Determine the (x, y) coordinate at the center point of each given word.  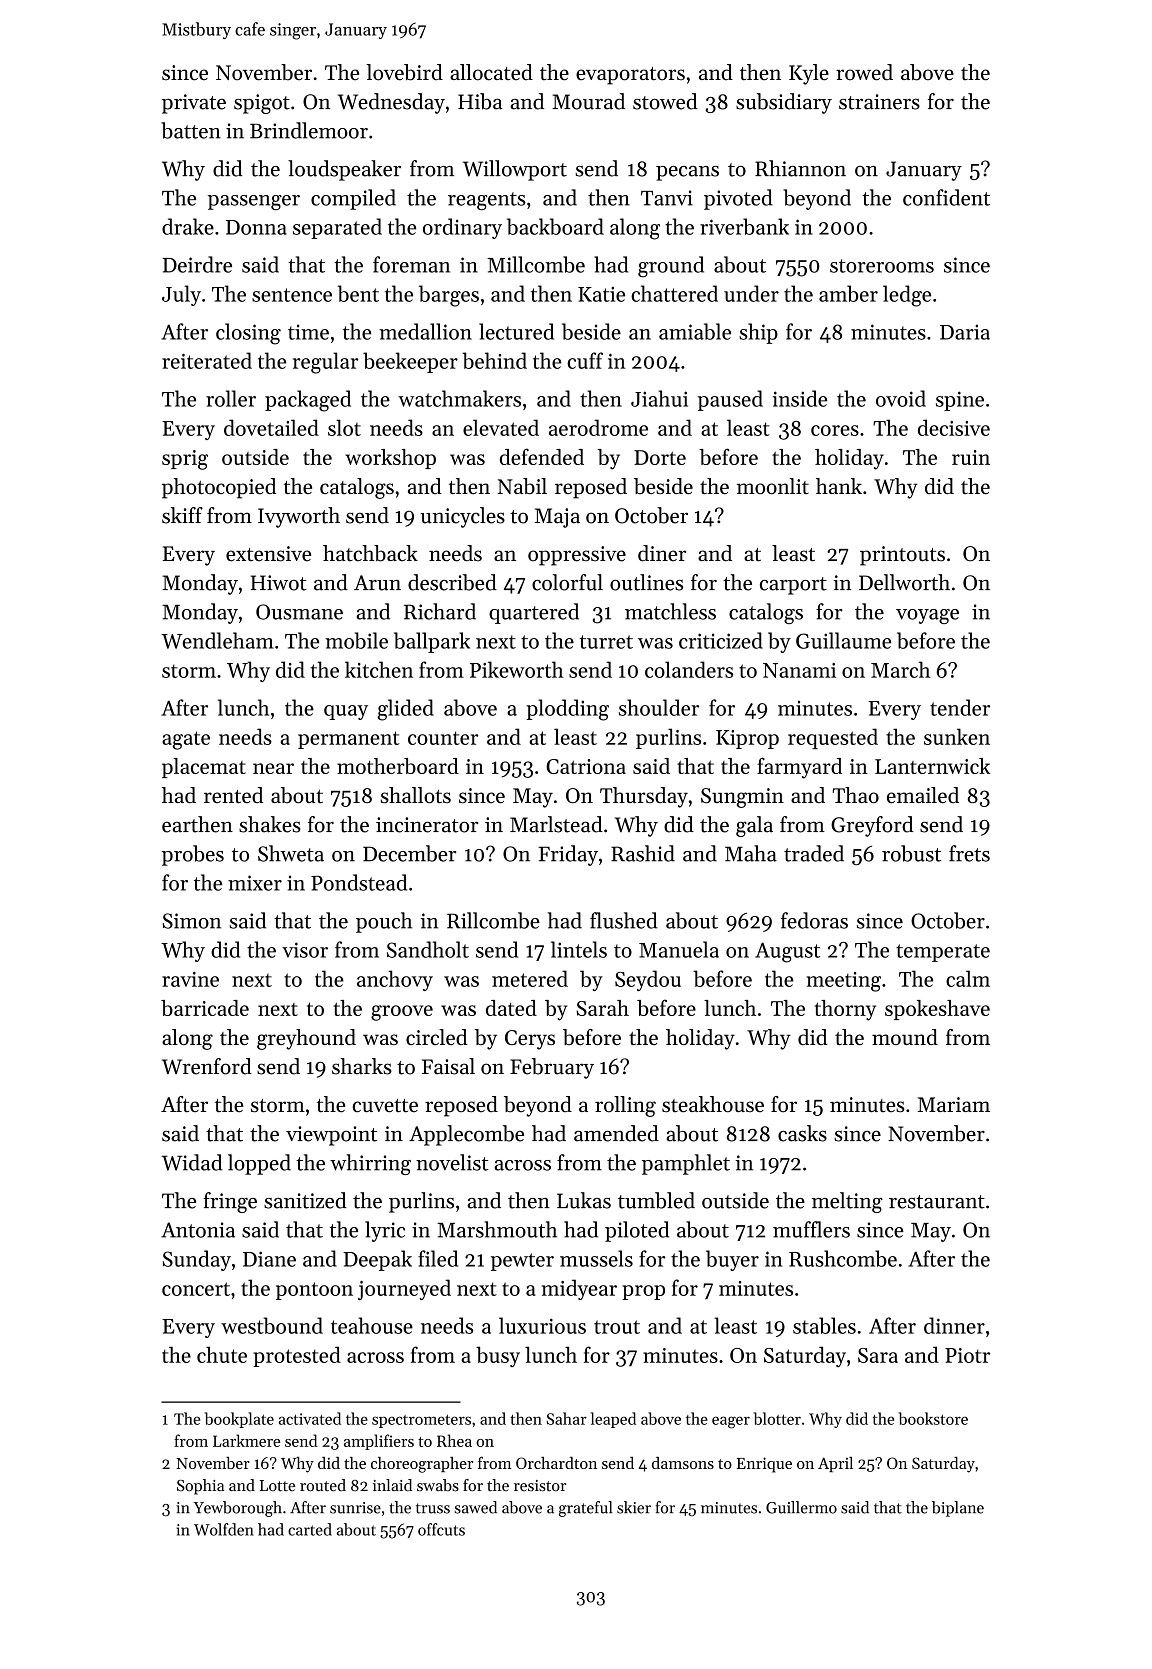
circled (436, 1037)
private (194, 104)
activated (310, 1418)
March (900, 669)
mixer (255, 883)
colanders (689, 669)
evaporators (630, 76)
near (273, 768)
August (787, 952)
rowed (864, 72)
